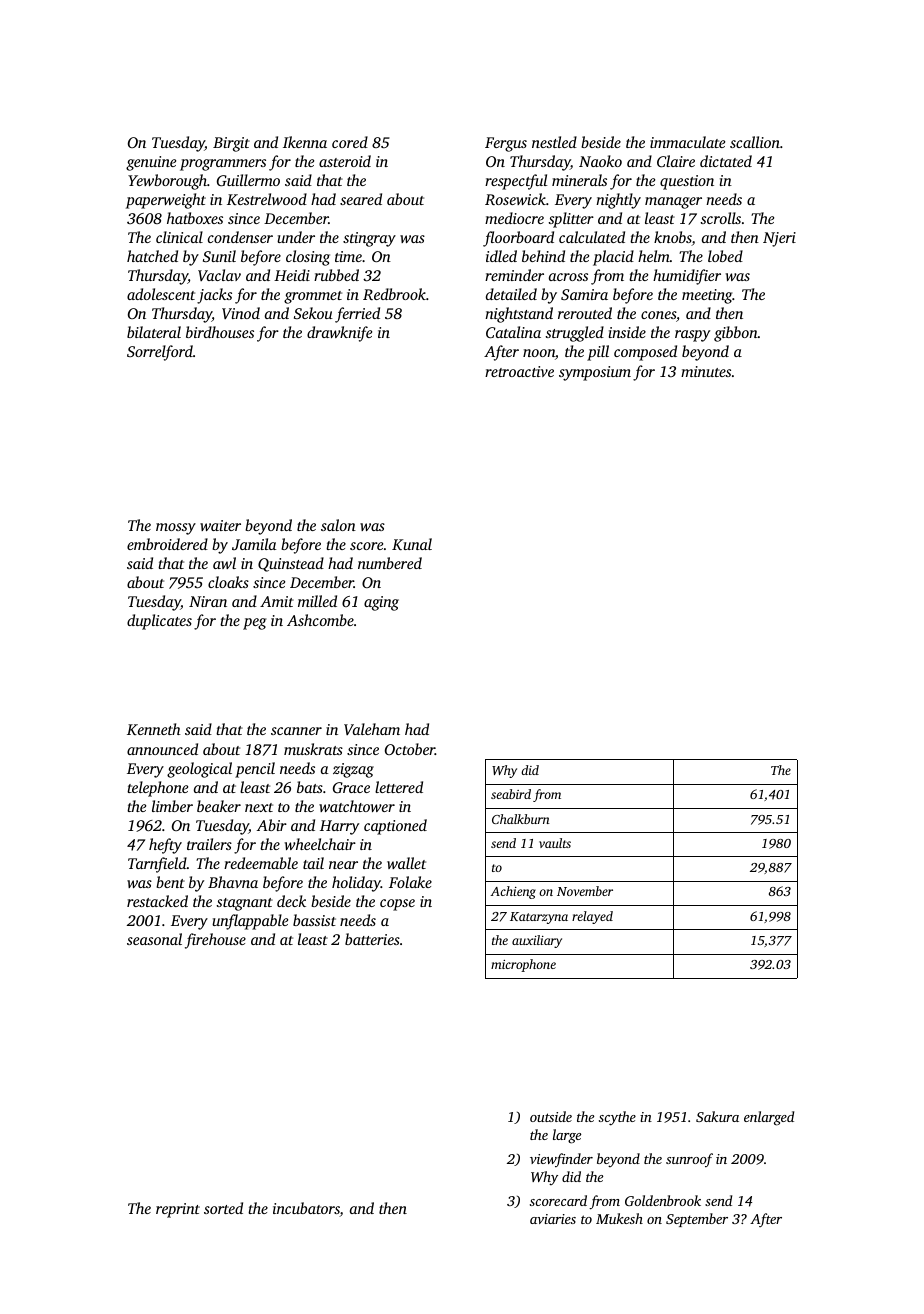 This screenshot has height=1314, width=924. I want to click on relayed, so click(592, 917).
